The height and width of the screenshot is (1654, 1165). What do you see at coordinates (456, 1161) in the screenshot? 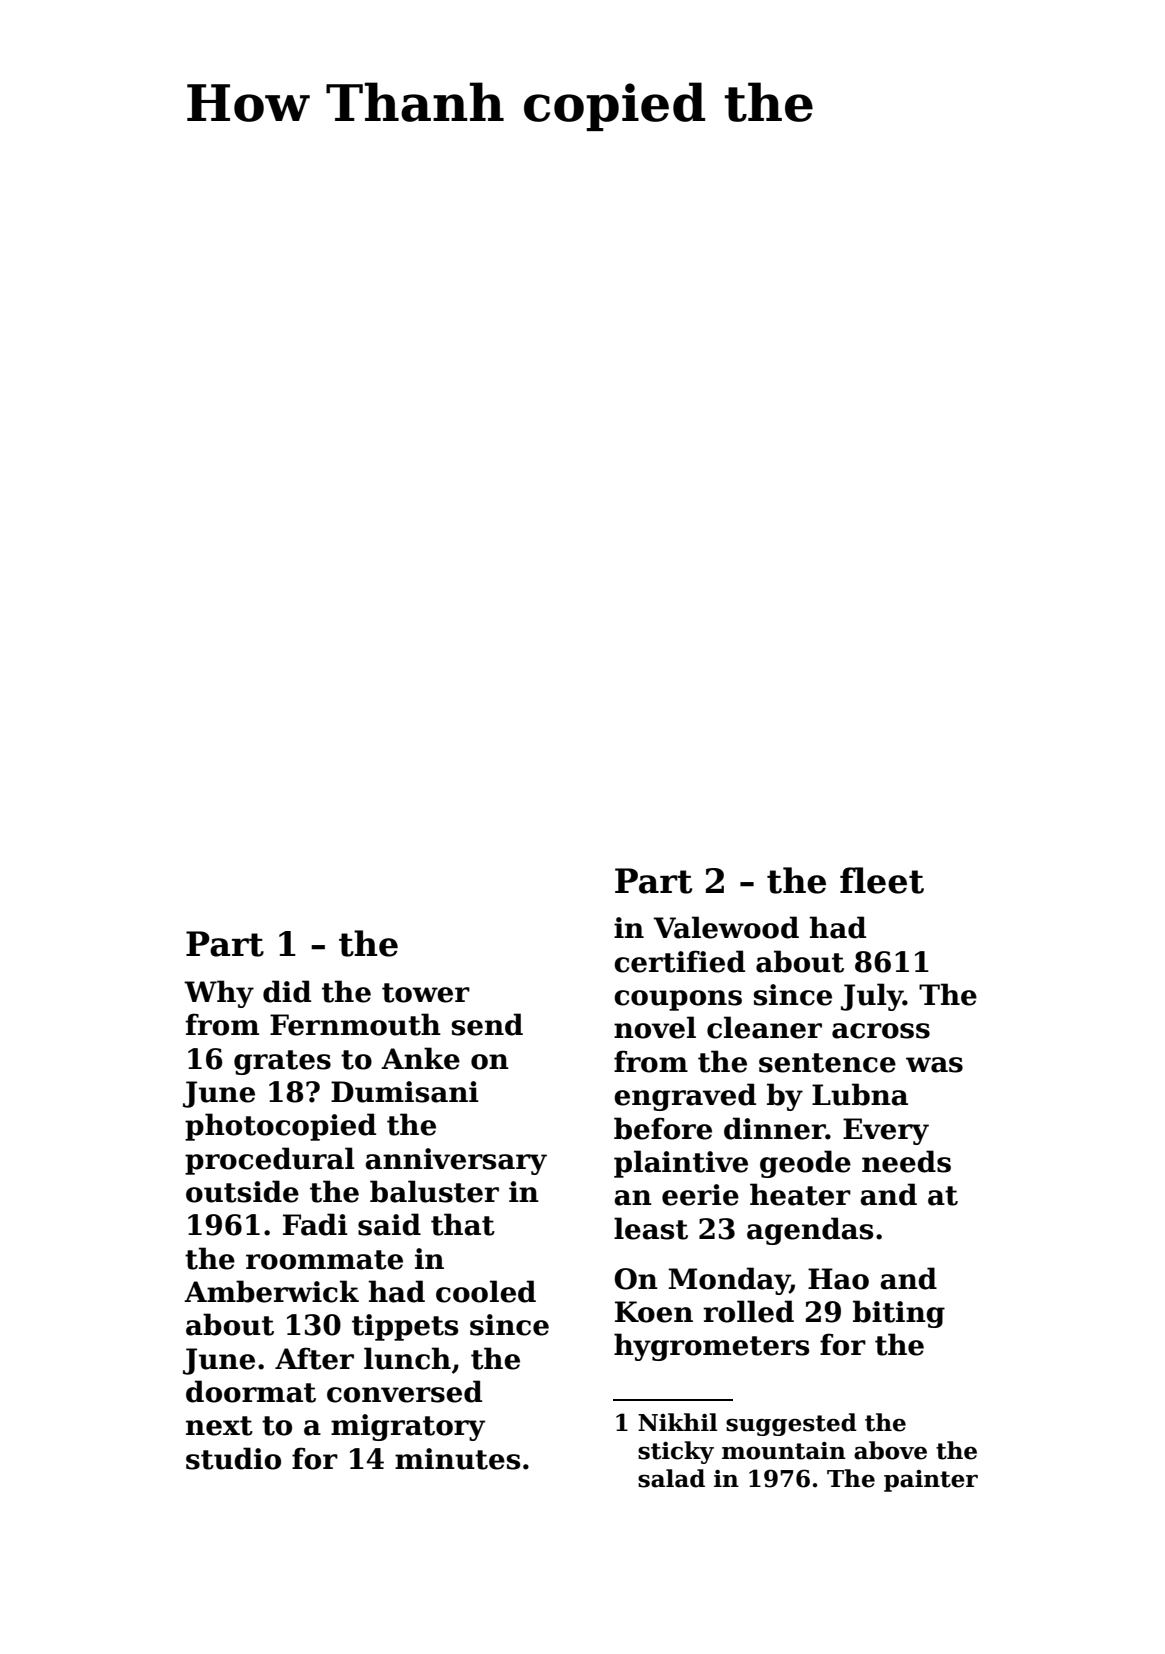
I see `anniversary` at bounding box center [456, 1161].
